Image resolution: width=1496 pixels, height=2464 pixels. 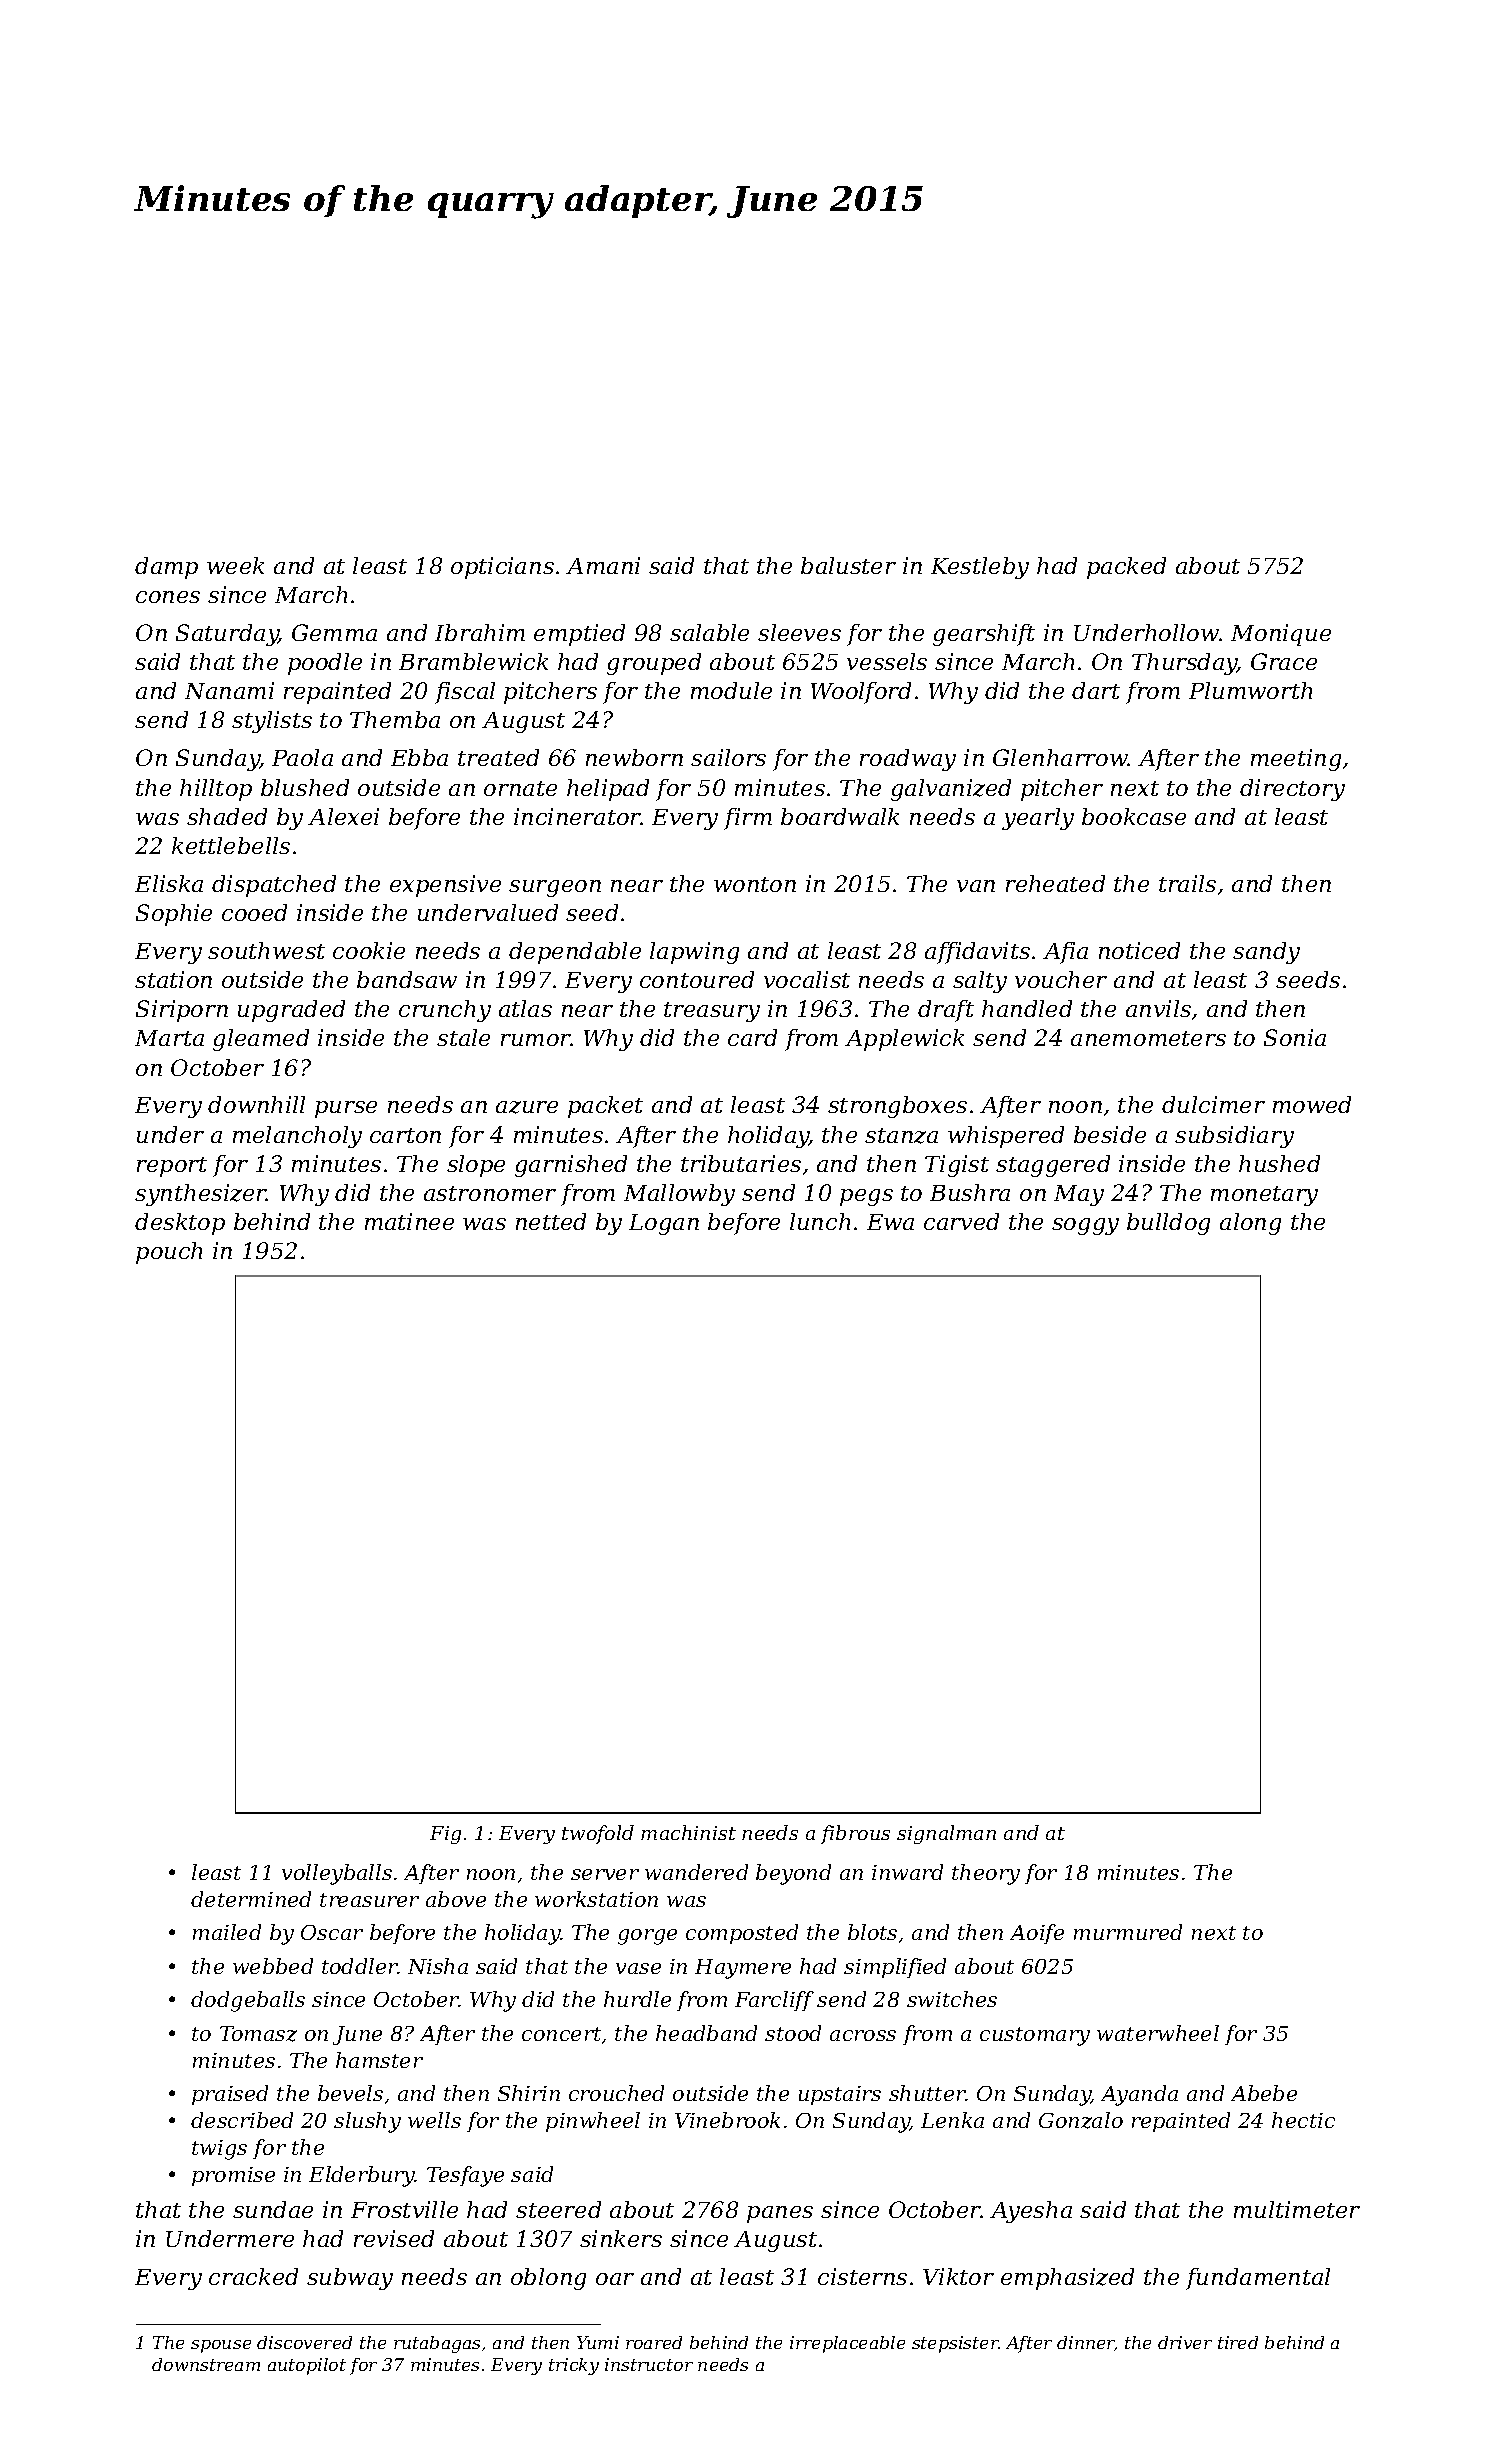 What do you see at coordinates (1126, 568) in the screenshot?
I see `packed` at bounding box center [1126, 568].
